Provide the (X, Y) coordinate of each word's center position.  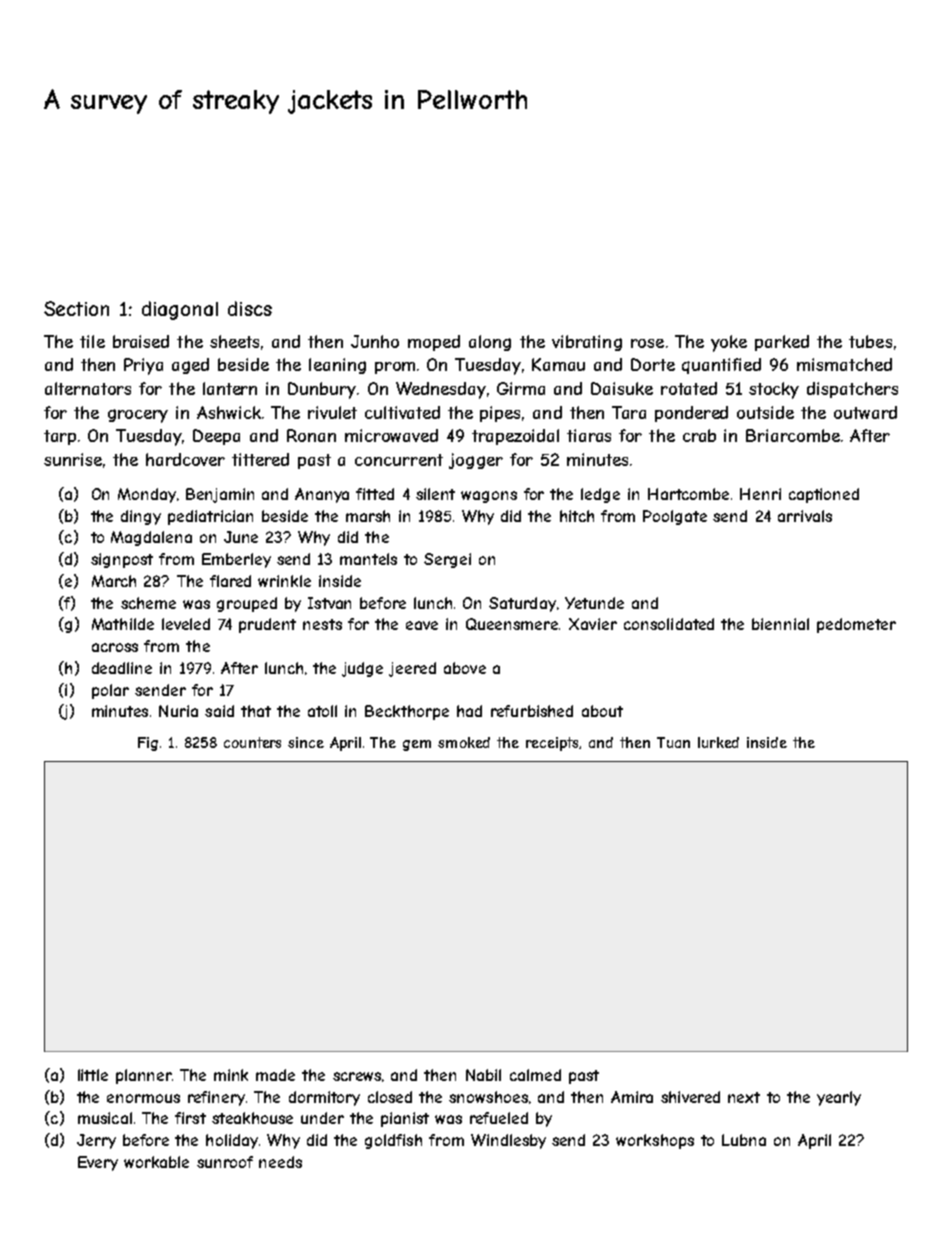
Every (98, 1163)
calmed (535, 1075)
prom (395, 368)
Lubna (744, 1140)
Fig (148, 744)
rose (647, 343)
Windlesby (508, 1141)
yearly (839, 1098)
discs (250, 308)
